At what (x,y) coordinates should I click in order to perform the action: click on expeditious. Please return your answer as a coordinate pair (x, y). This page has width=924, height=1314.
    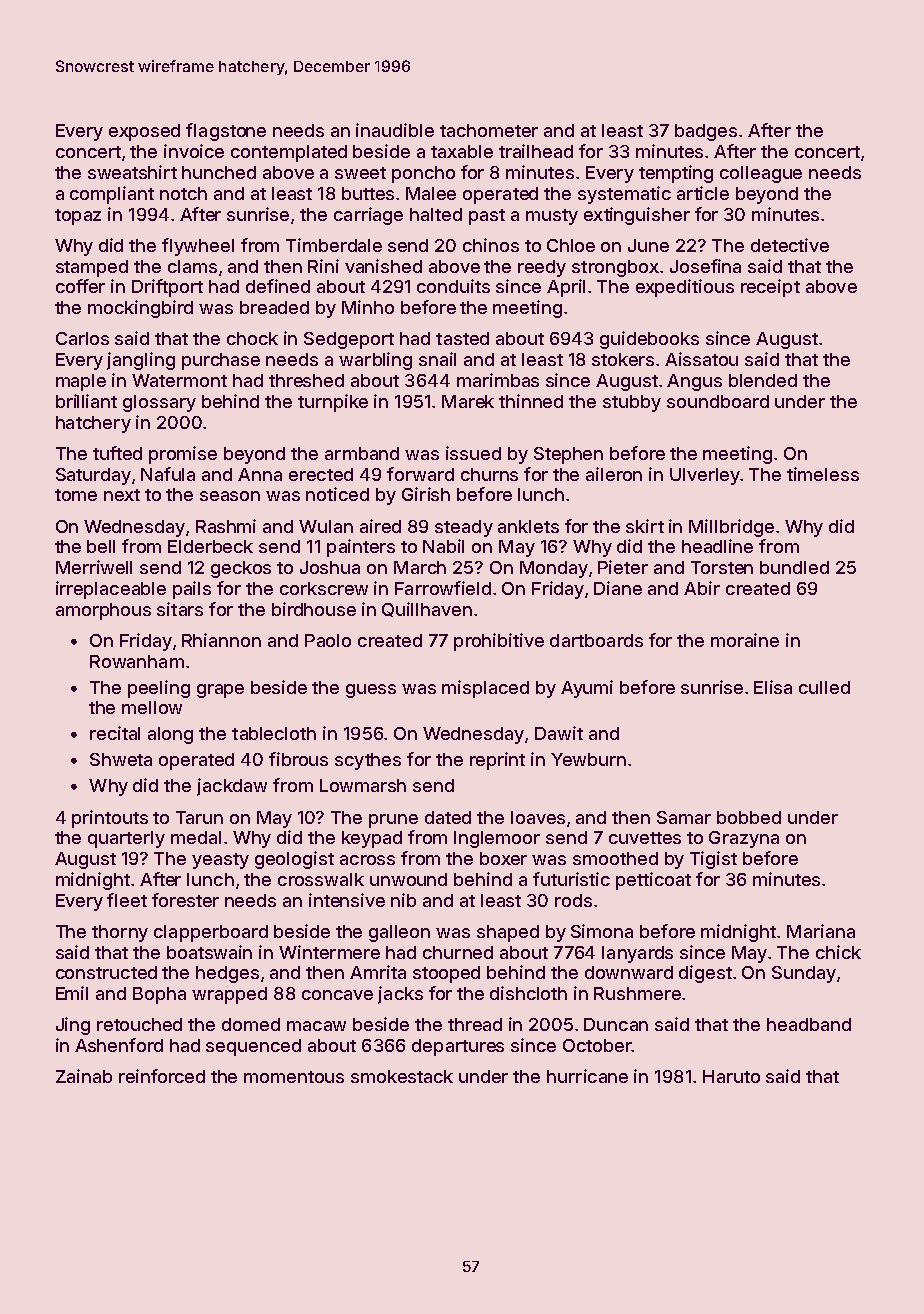
    Looking at the image, I should click on (685, 288).
